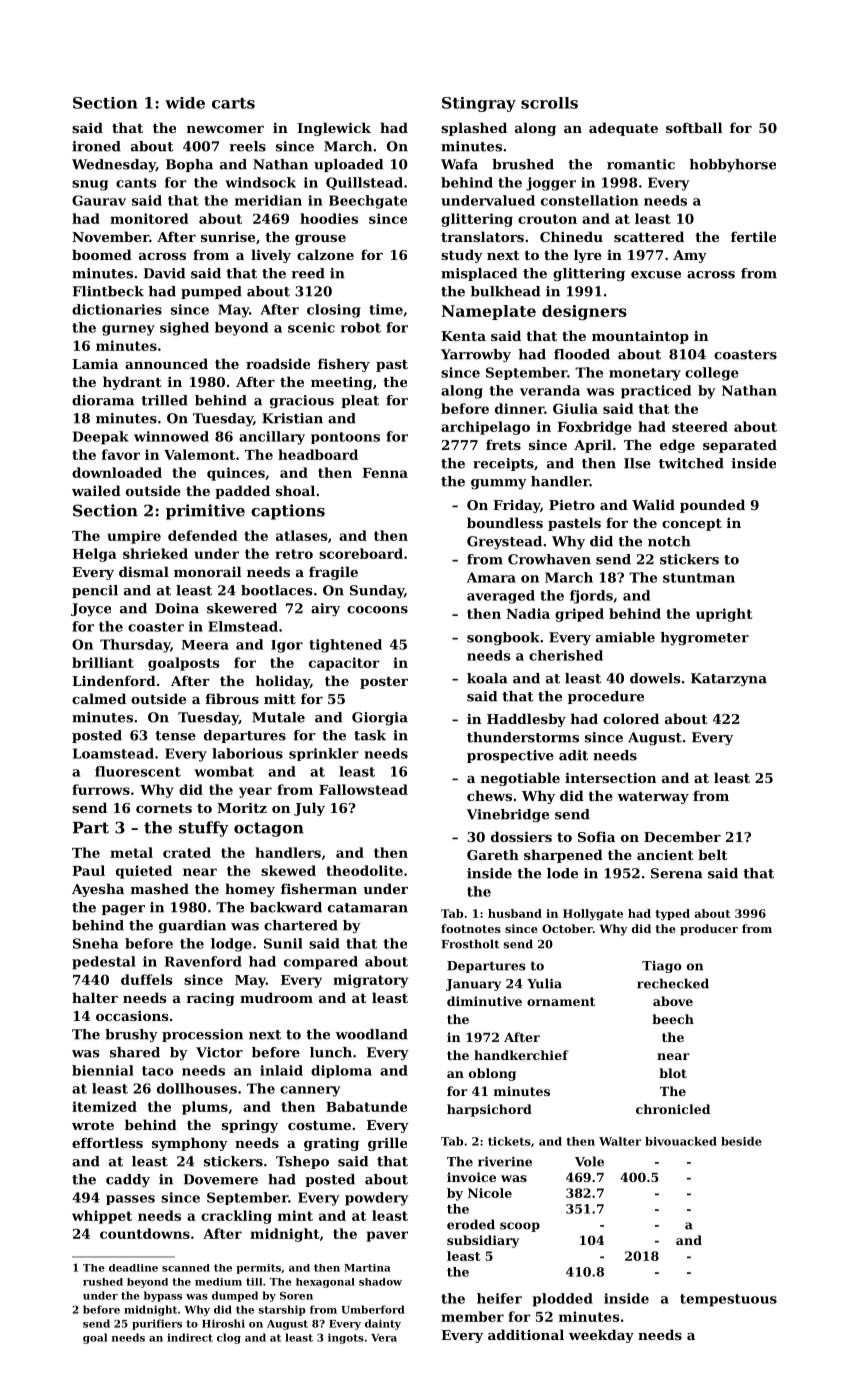 The height and width of the image is (1400, 849). I want to click on medium, so click(218, 1282).
